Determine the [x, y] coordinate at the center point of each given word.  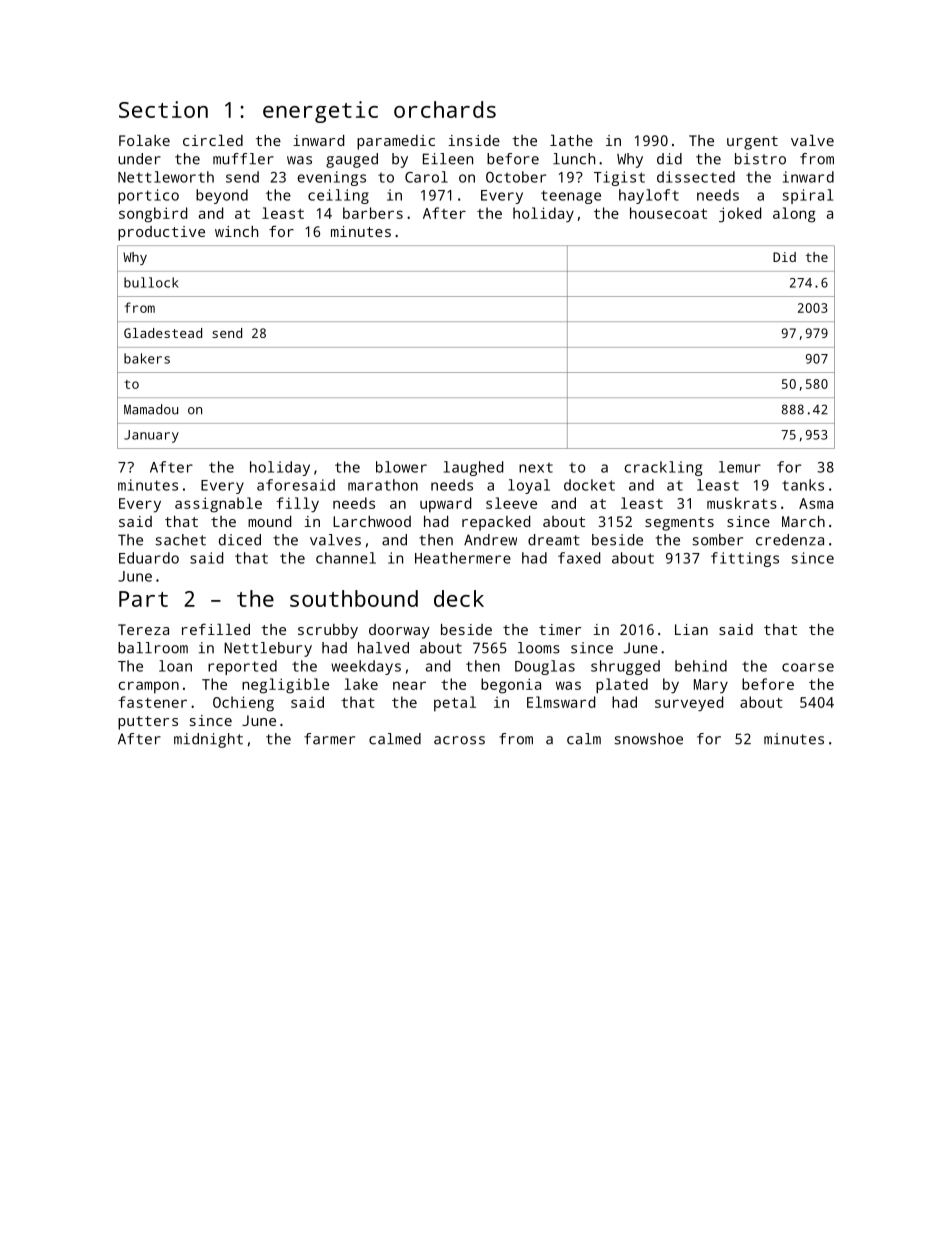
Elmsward [561, 702]
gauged [352, 160]
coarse [808, 667]
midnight [208, 740]
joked [740, 215]
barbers [373, 213]
